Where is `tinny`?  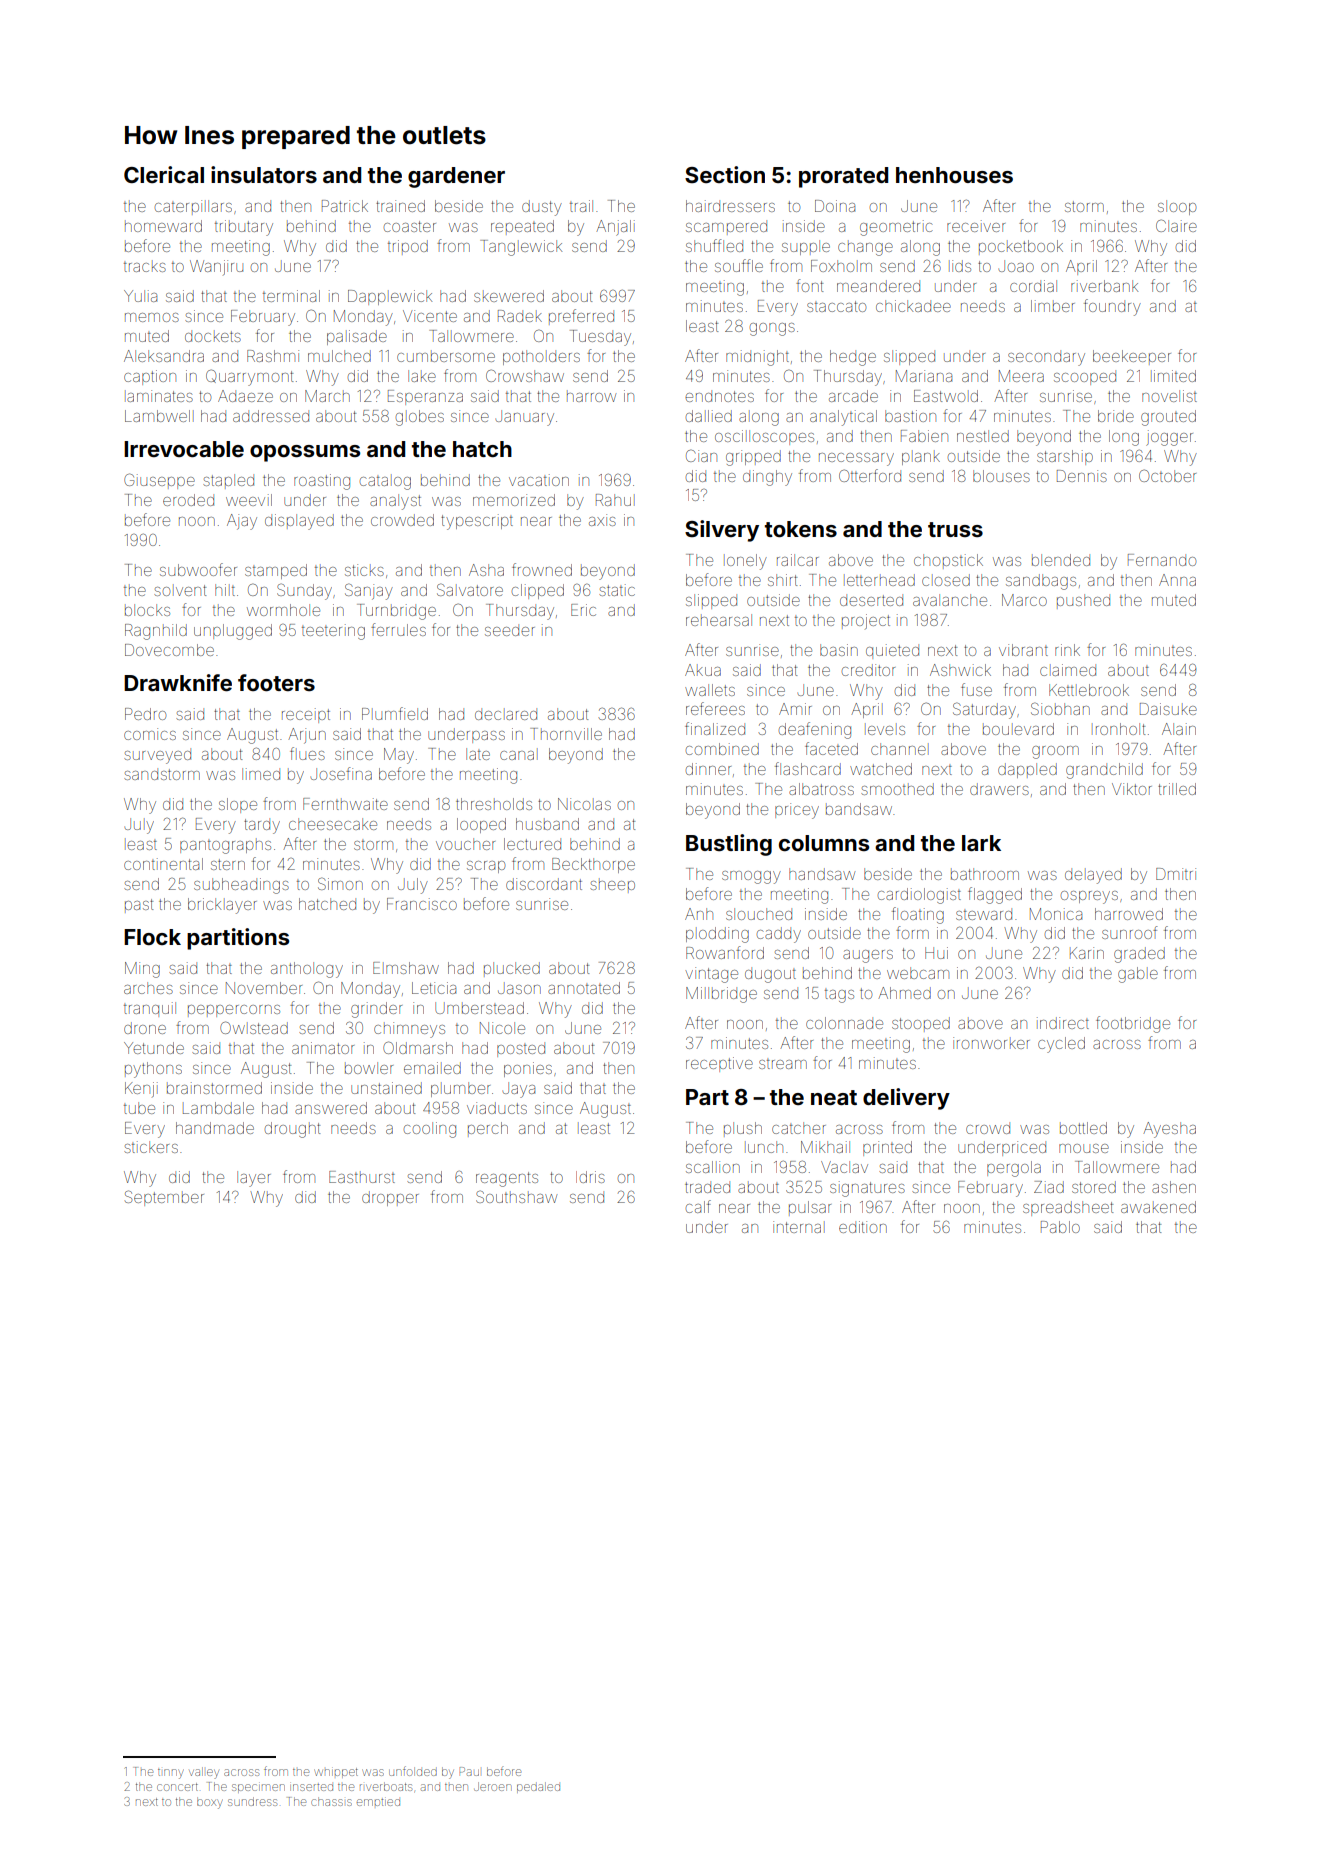 tinny is located at coordinates (170, 1774).
